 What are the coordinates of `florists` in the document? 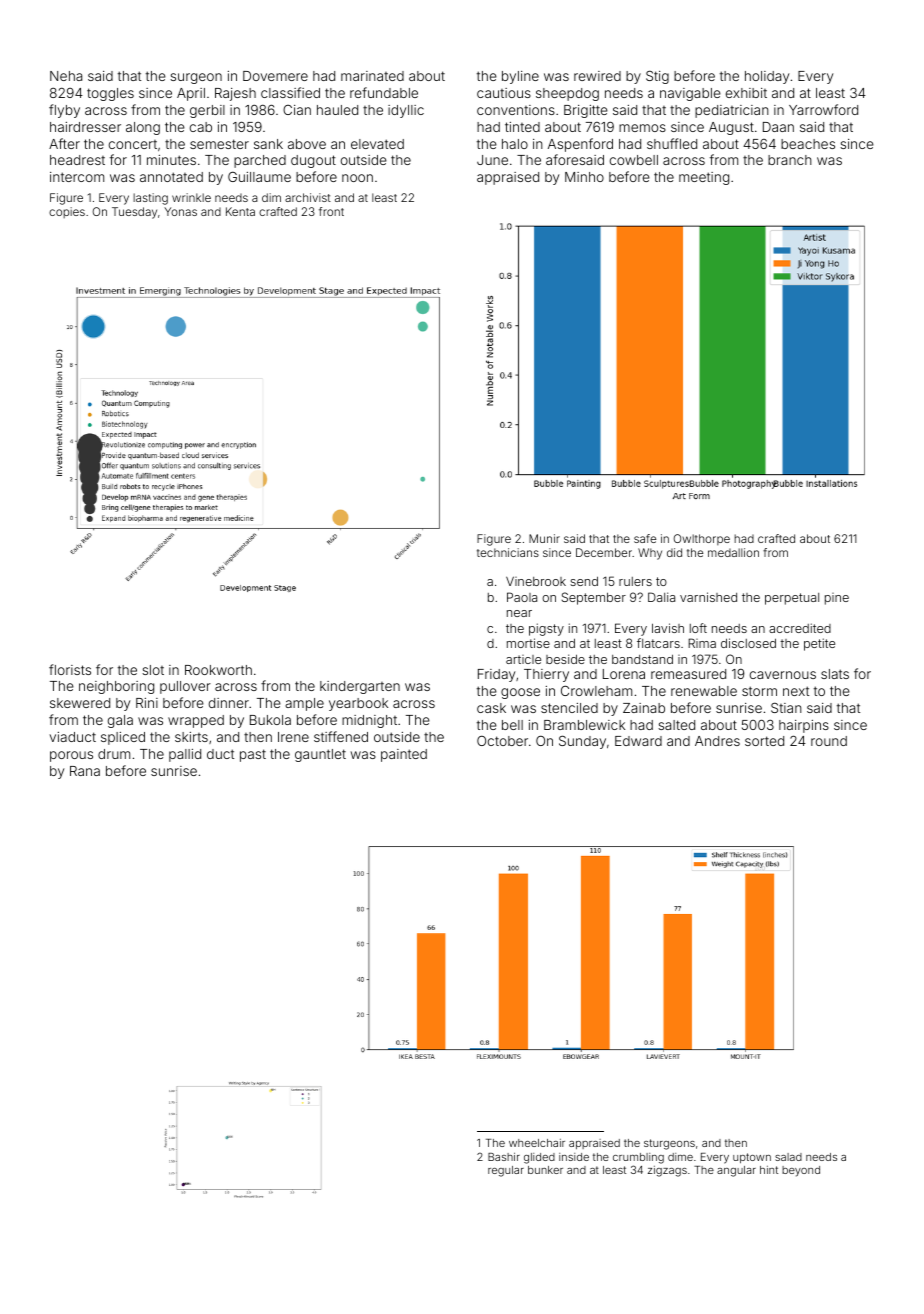 It's located at (70, 669).
